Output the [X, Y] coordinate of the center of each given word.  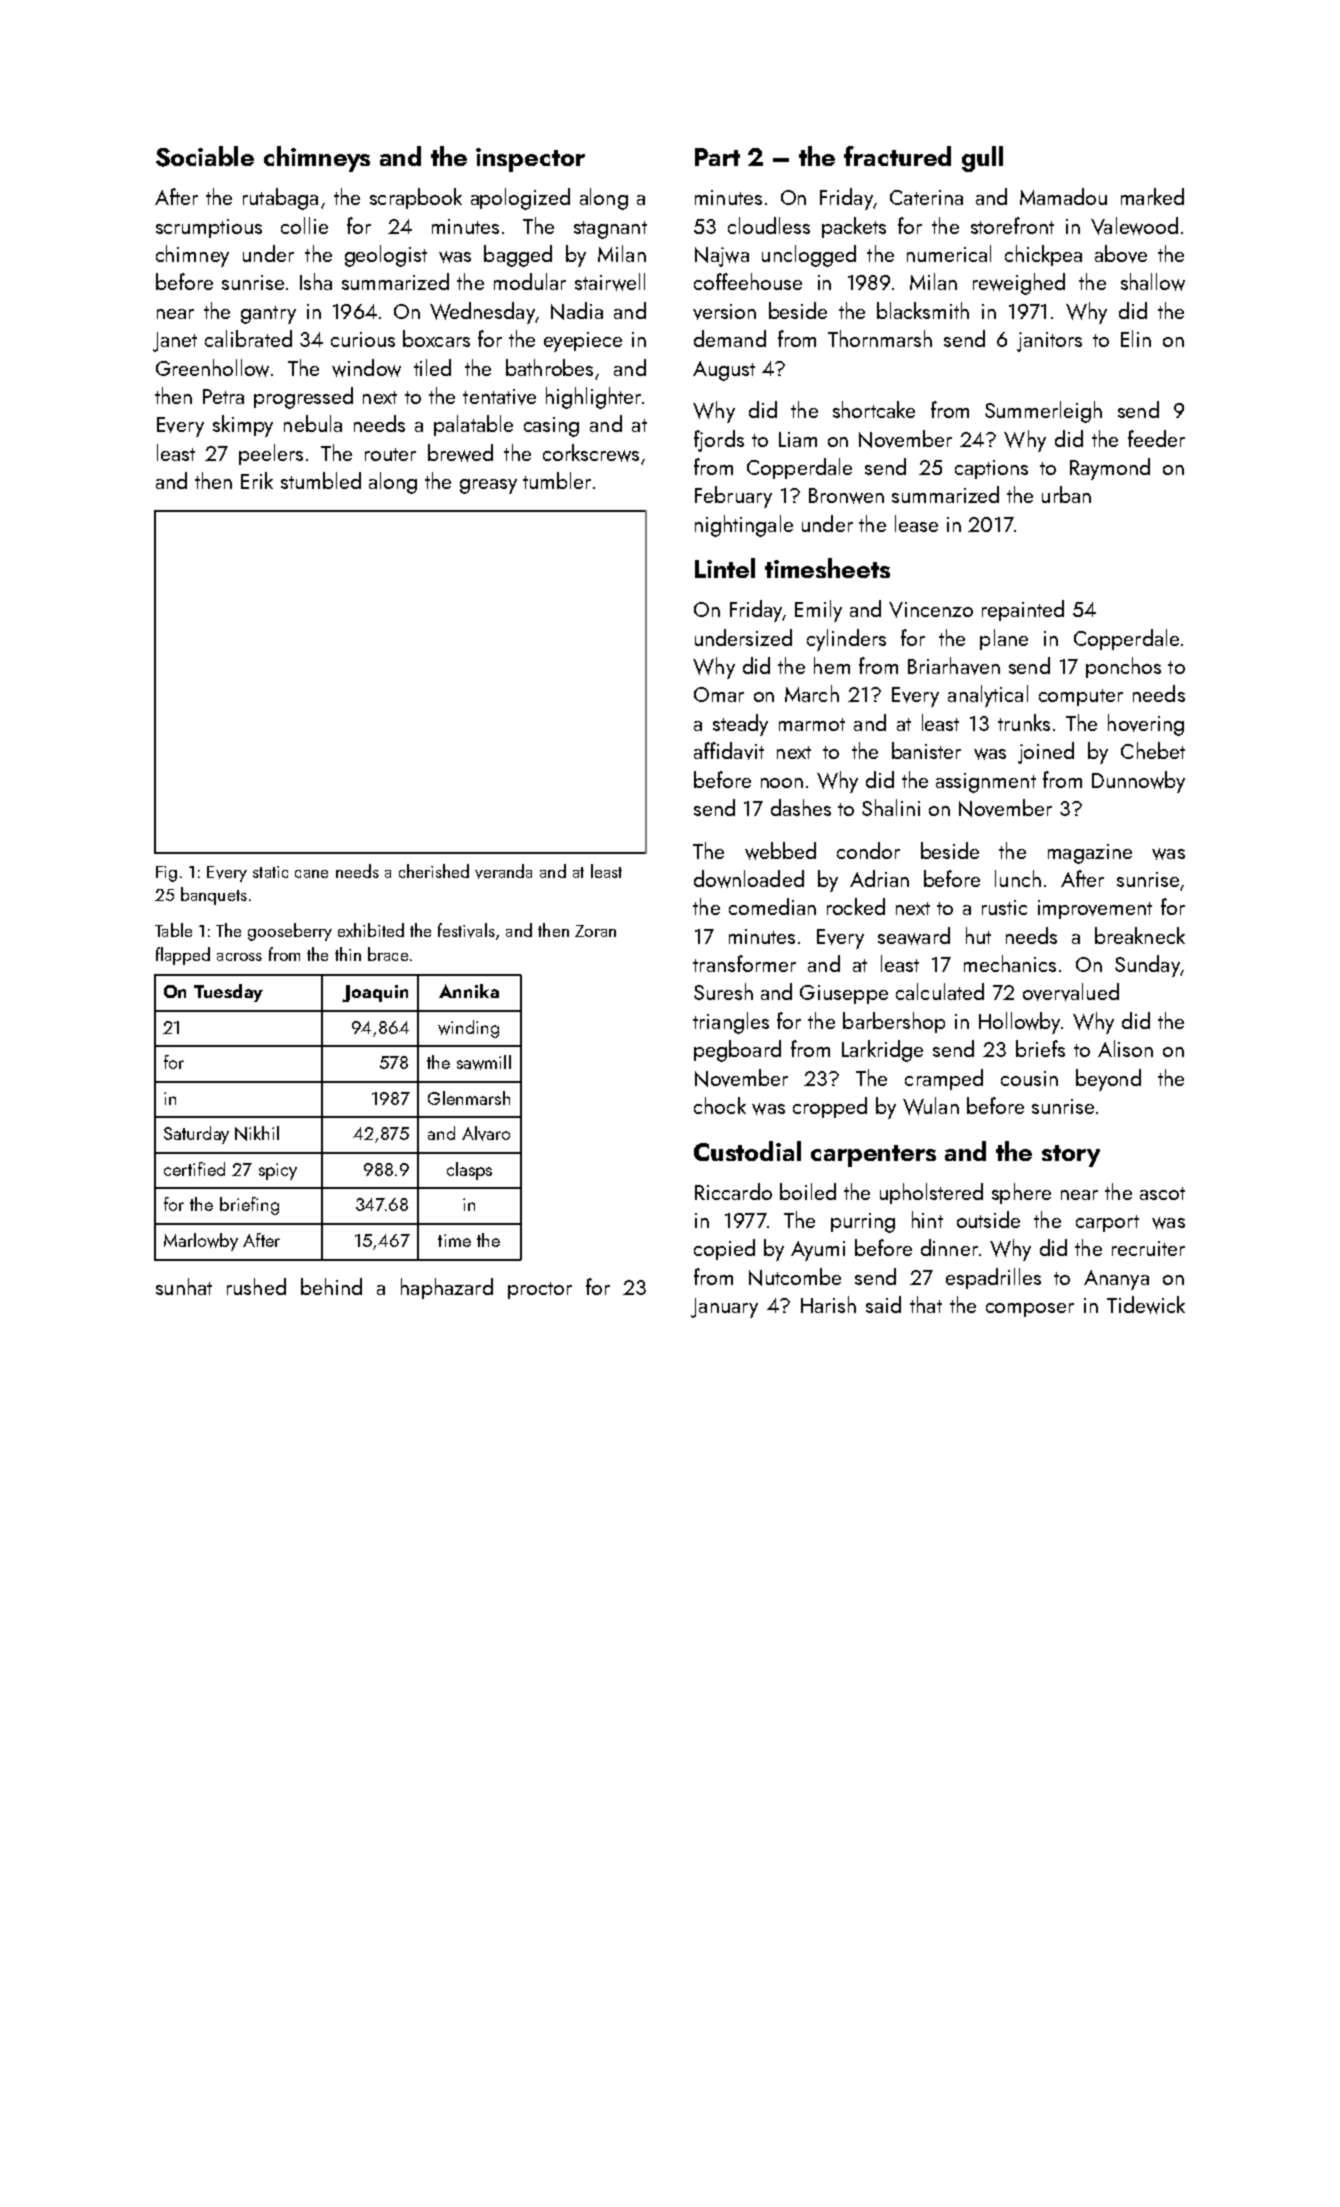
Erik [257, 480]
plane [1004, 639]
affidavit [729, 751]
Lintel [725, 568]
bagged [518, 256]
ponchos [1123, 667]
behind [331, 1286]
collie [304, 225]
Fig [166, 874]
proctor [540, 1290]
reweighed [1019, 284]
